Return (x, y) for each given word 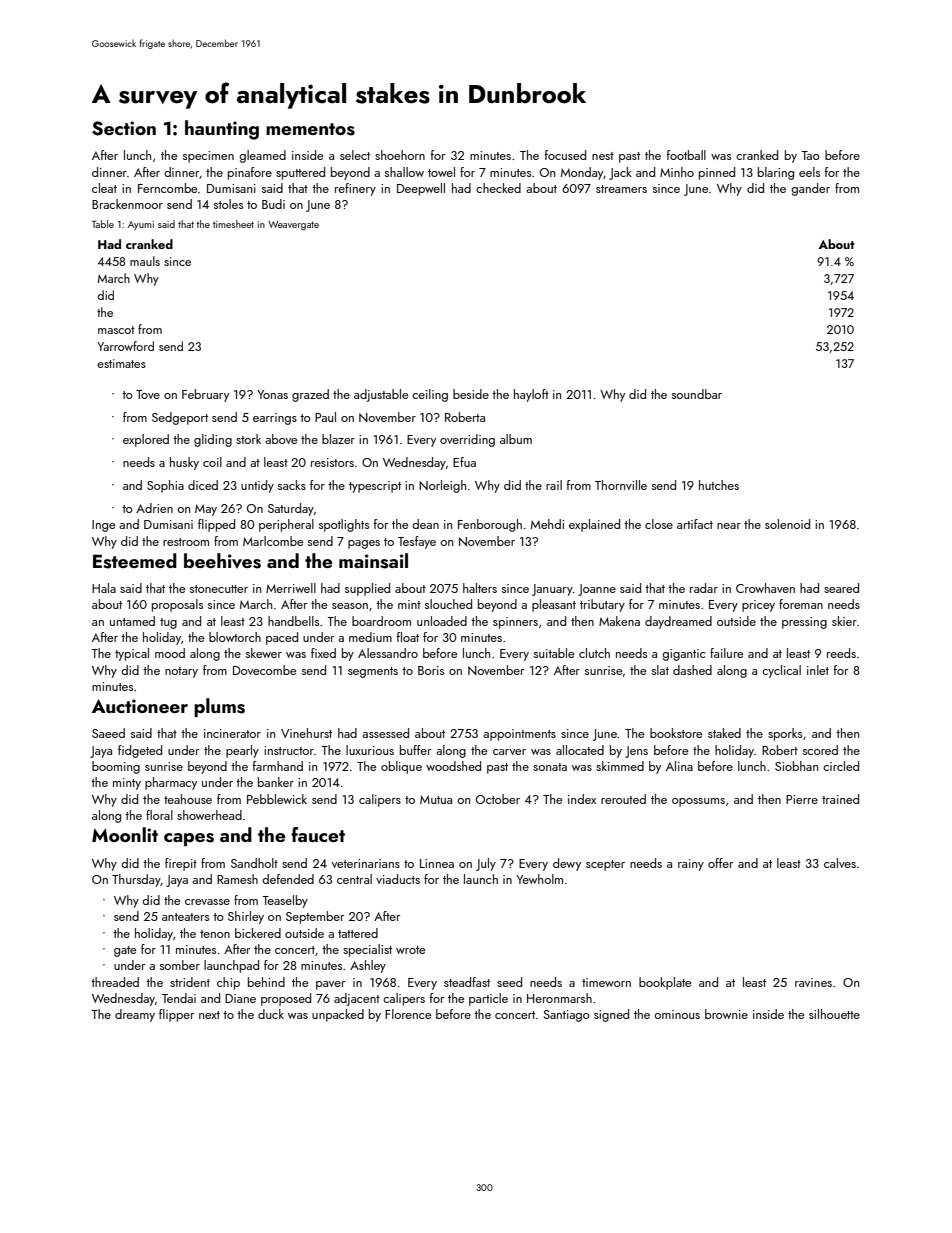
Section (124, 128)
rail (554, 485)
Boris (431, 670)
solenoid (787, 524)
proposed (286, 999)
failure (726, 653)
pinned (717, 173)
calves (840, 863)
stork (248, 439)
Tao (810, 155)
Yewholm (539, 879)
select (355, 155)
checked (498, 188)
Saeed (108, 733)
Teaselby (285, 901)
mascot (116, 330)
